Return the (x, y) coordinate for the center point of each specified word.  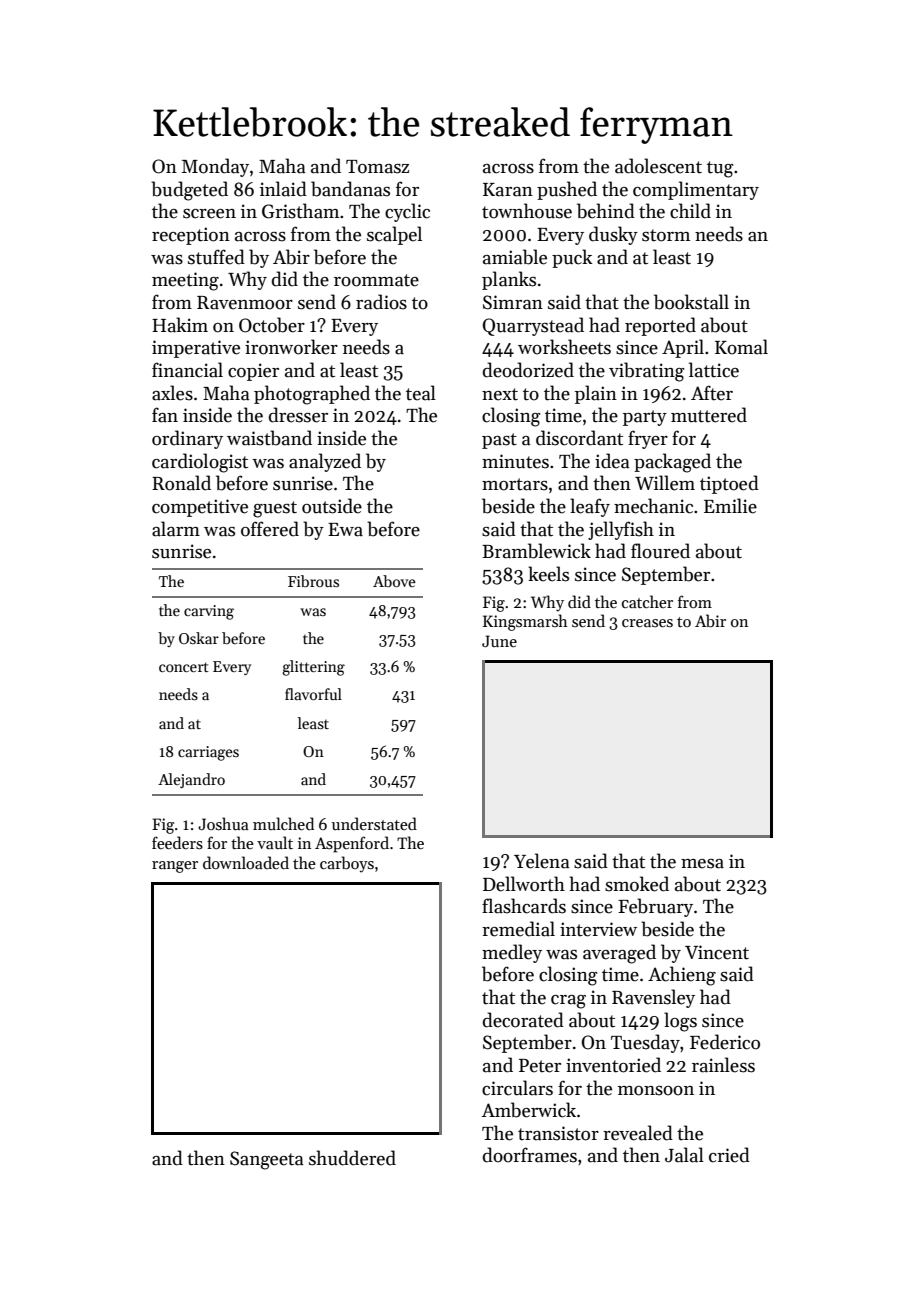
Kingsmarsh (525, 622)
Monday (215, 167)
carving (209, 612)
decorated (523, 1020)
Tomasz (377, 167)
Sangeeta (267, 1160)
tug (720, 169)
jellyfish (621, 530)
